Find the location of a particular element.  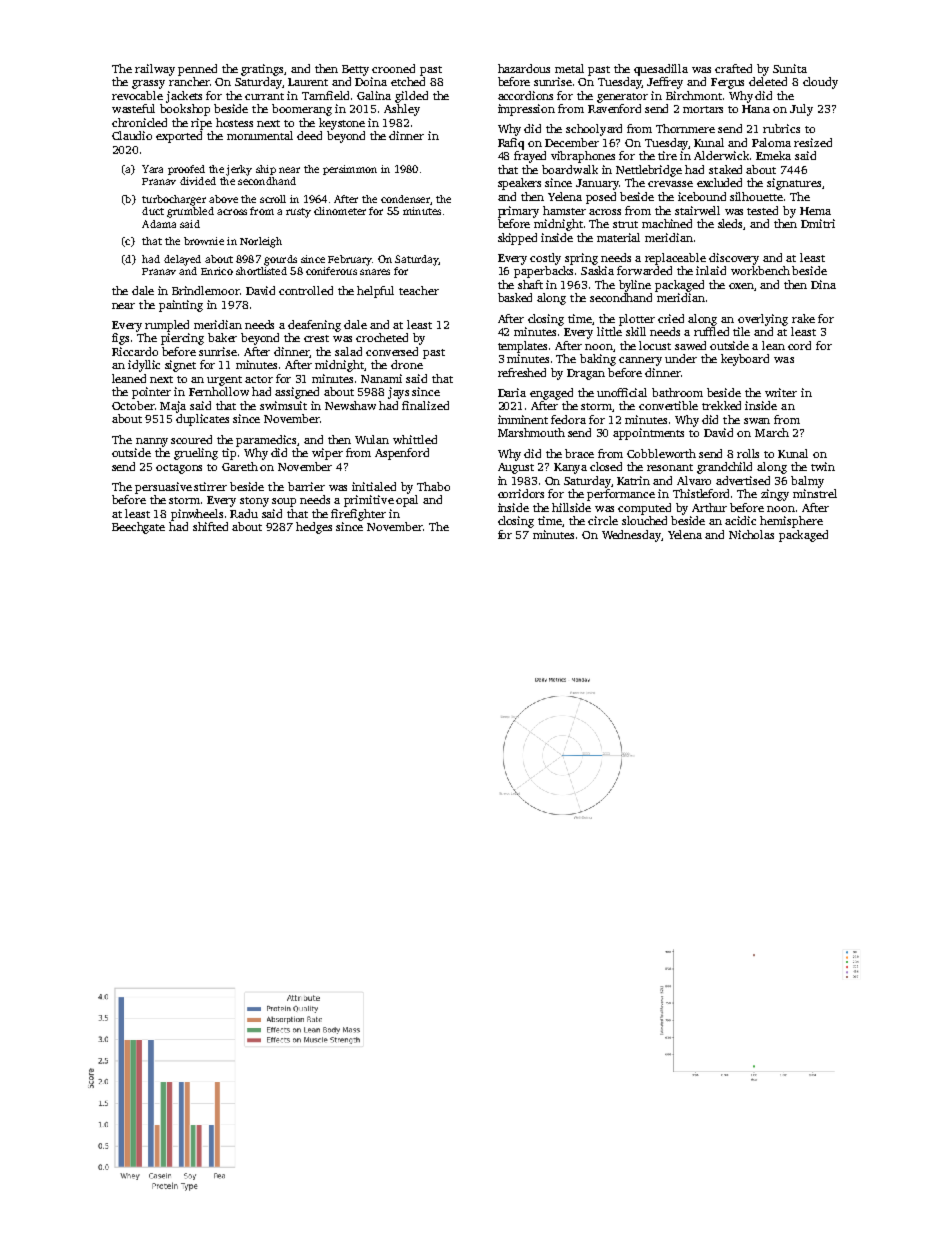

writer is located at coordinates (781, 392).
